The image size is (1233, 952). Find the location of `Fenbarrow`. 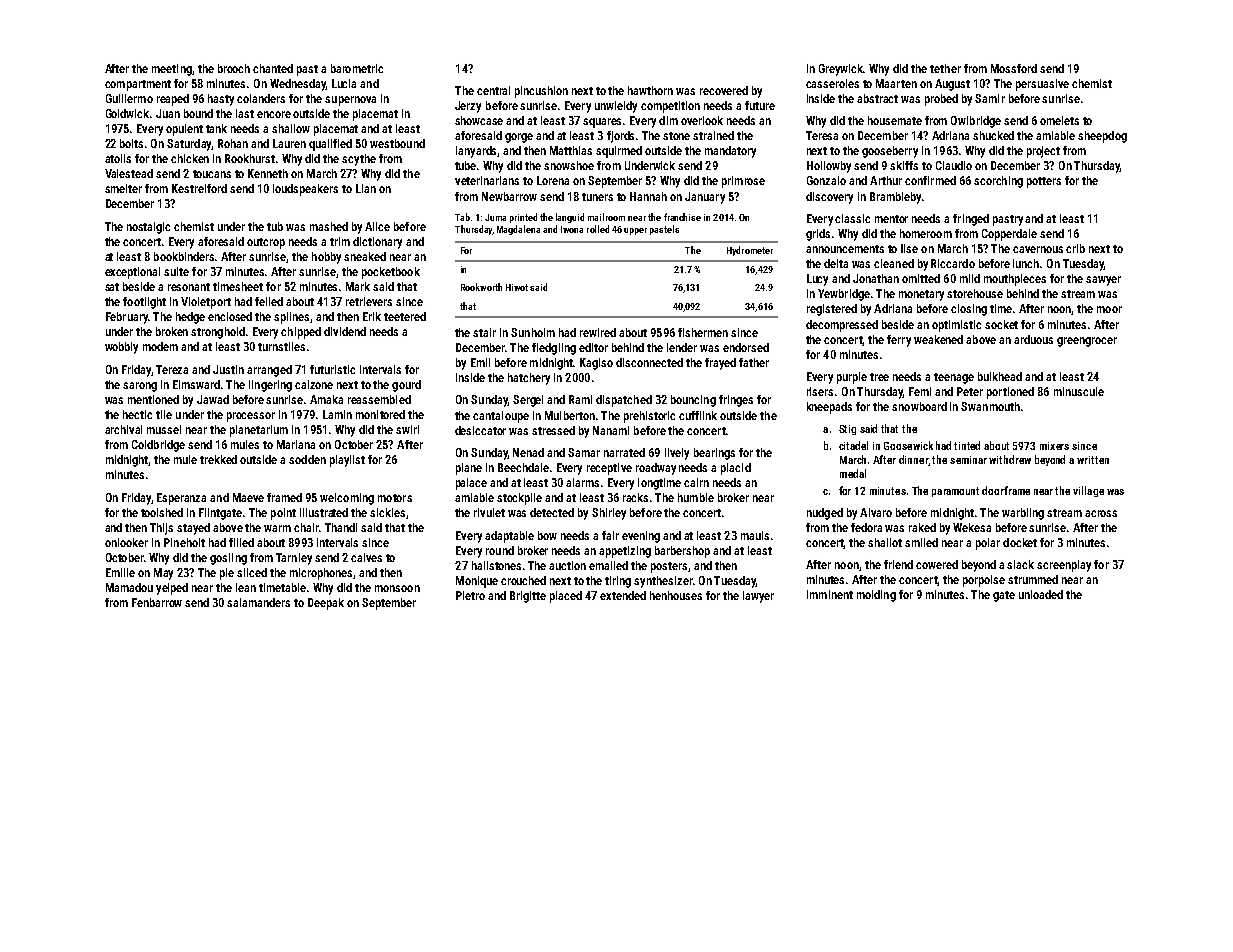

Fenbarrow is located at coordinates (157, 602).
